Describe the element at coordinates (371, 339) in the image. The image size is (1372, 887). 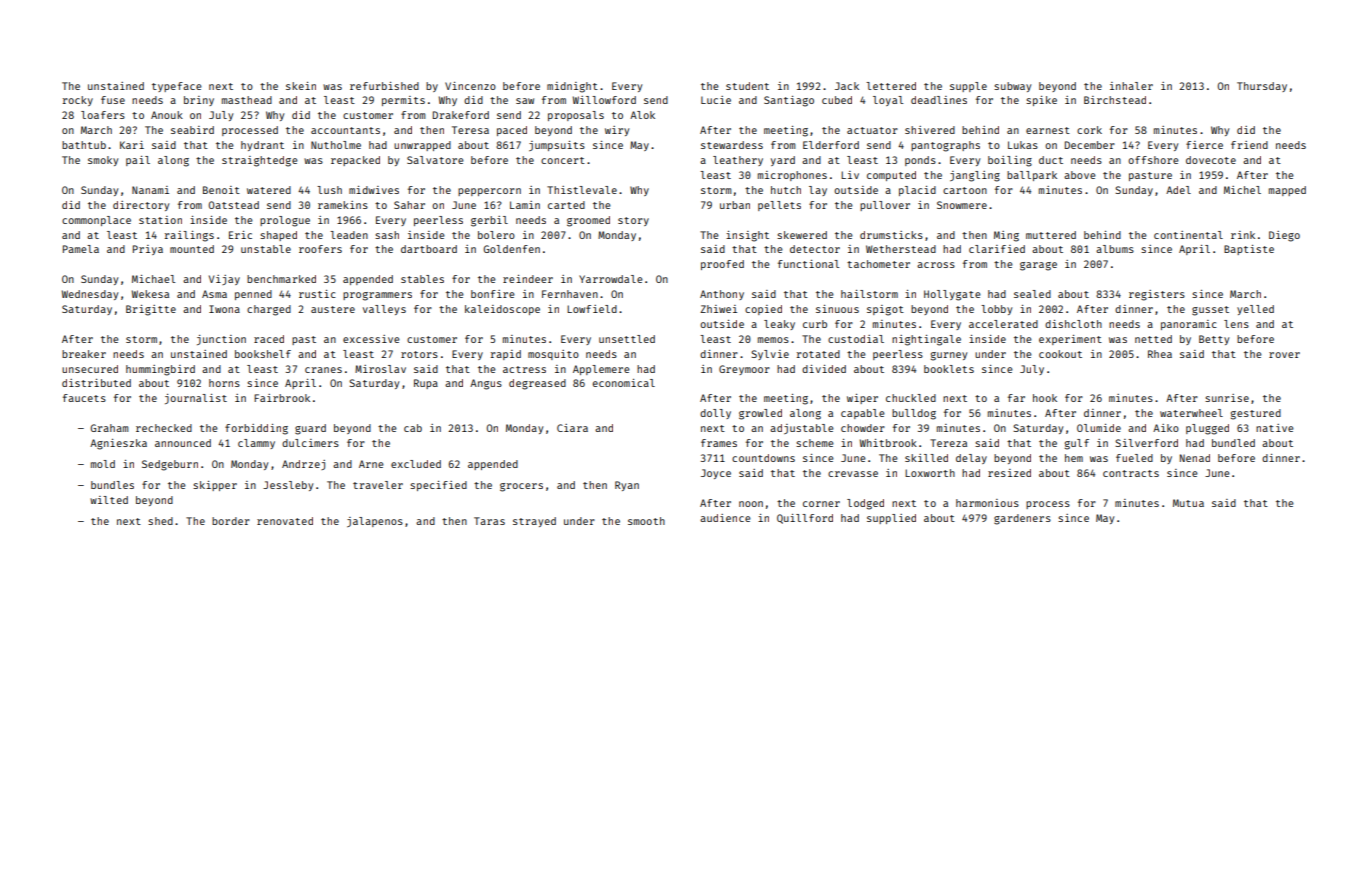
I see `excessive` at that location.
